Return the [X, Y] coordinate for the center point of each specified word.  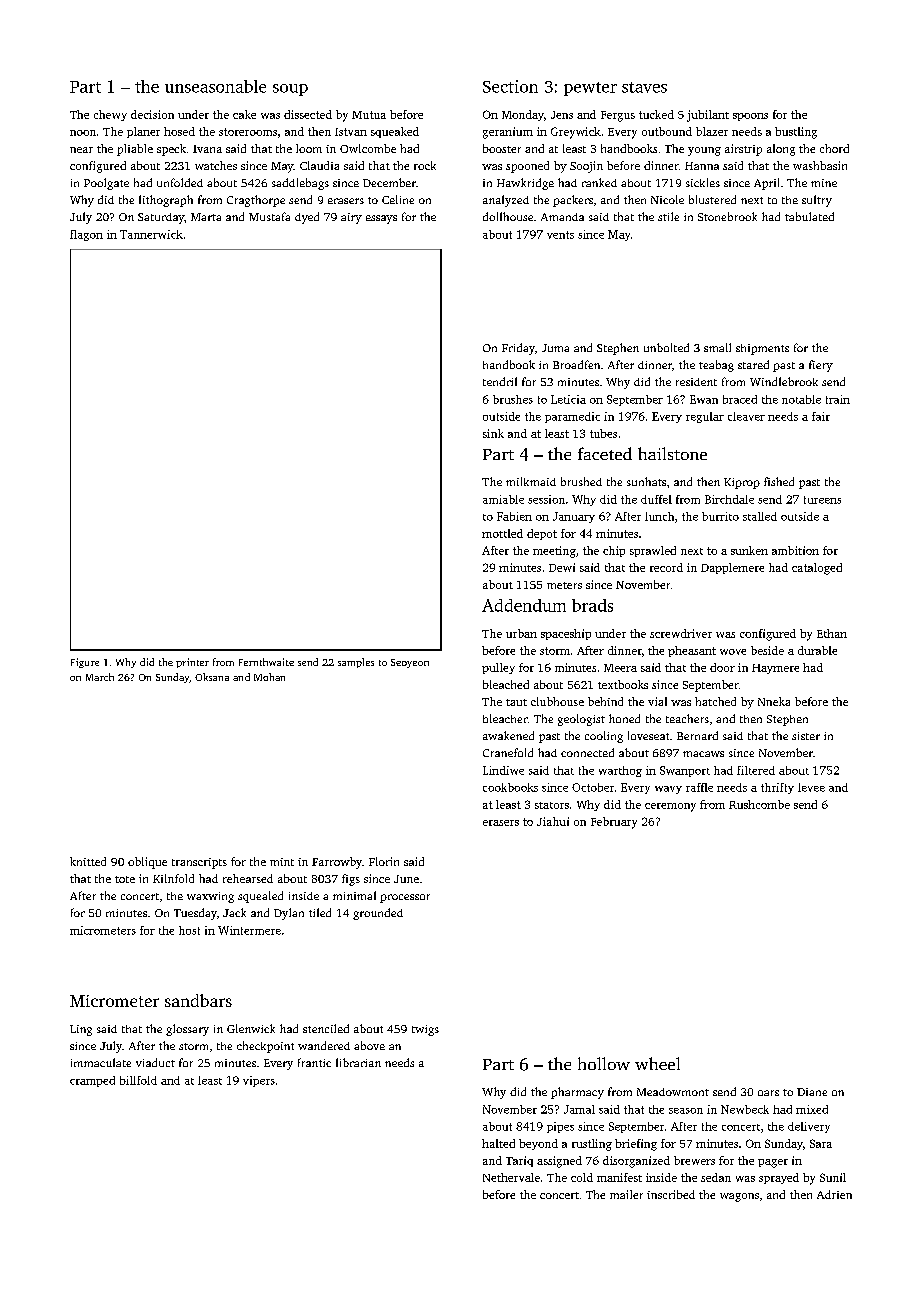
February [614, 823]
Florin [384, 861]
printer [192, 663]
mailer [626, 1194]
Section [510, 86]
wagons [739, 1197]
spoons [750, 117]
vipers [259, 1081]
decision [152, 114]
